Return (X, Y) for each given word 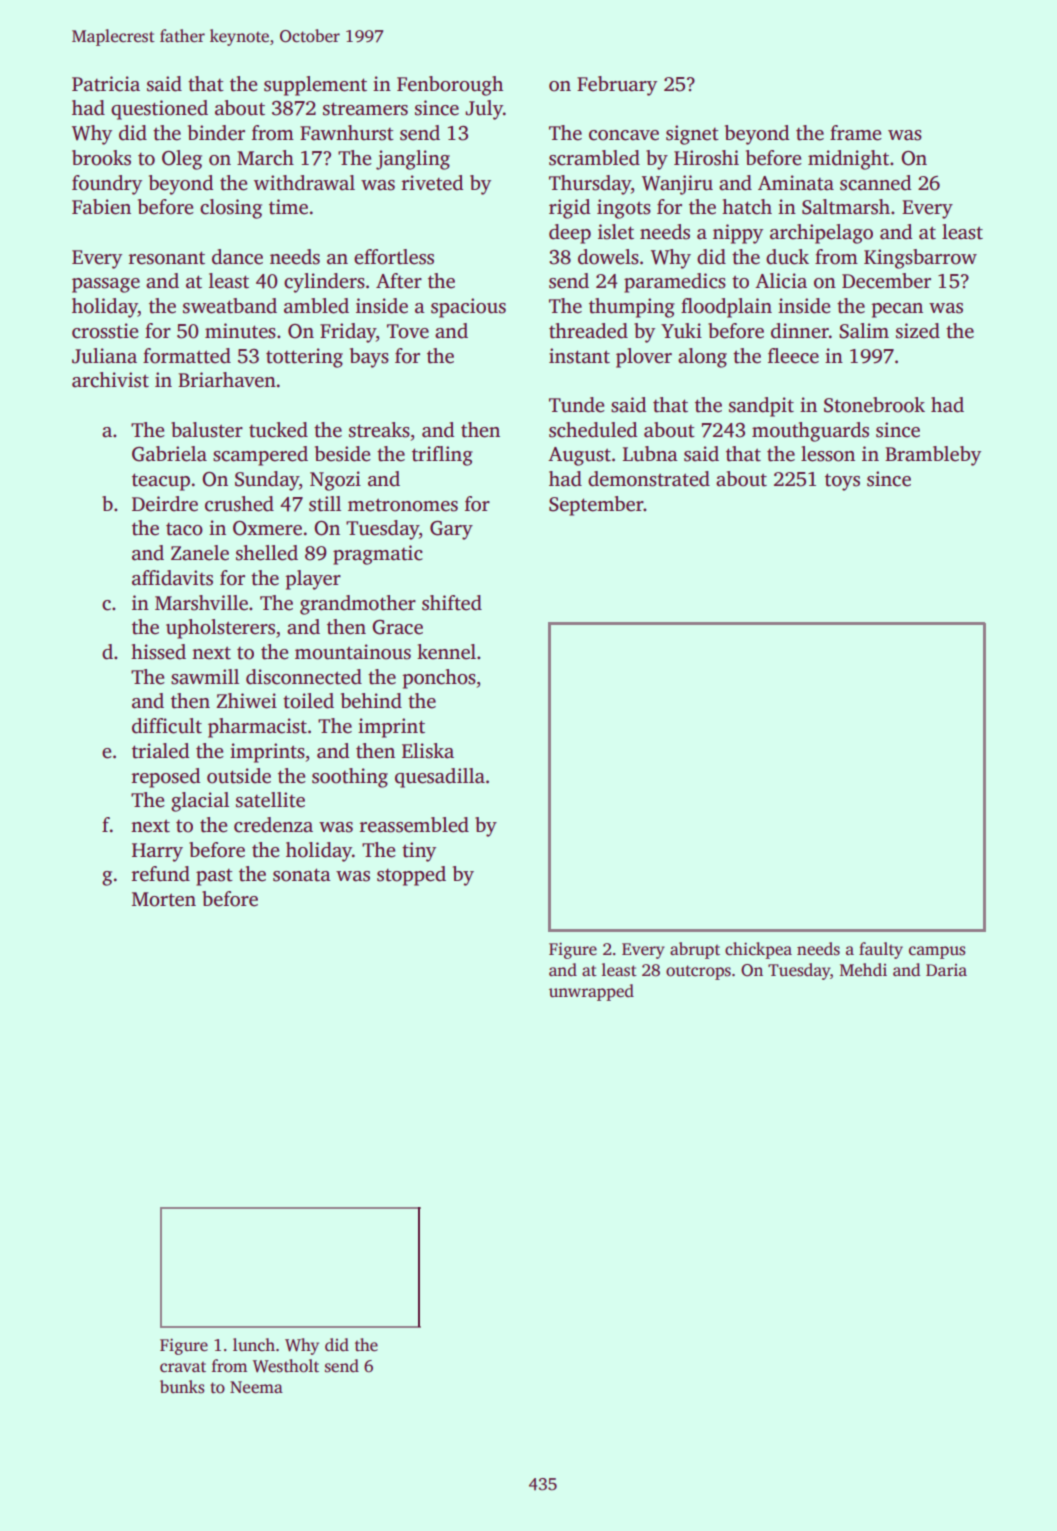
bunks (182, 1387)
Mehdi (863, 970)
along (702, 358)
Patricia (106, 84)
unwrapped (591, 992)
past (214, 877)
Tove (408, 331)
